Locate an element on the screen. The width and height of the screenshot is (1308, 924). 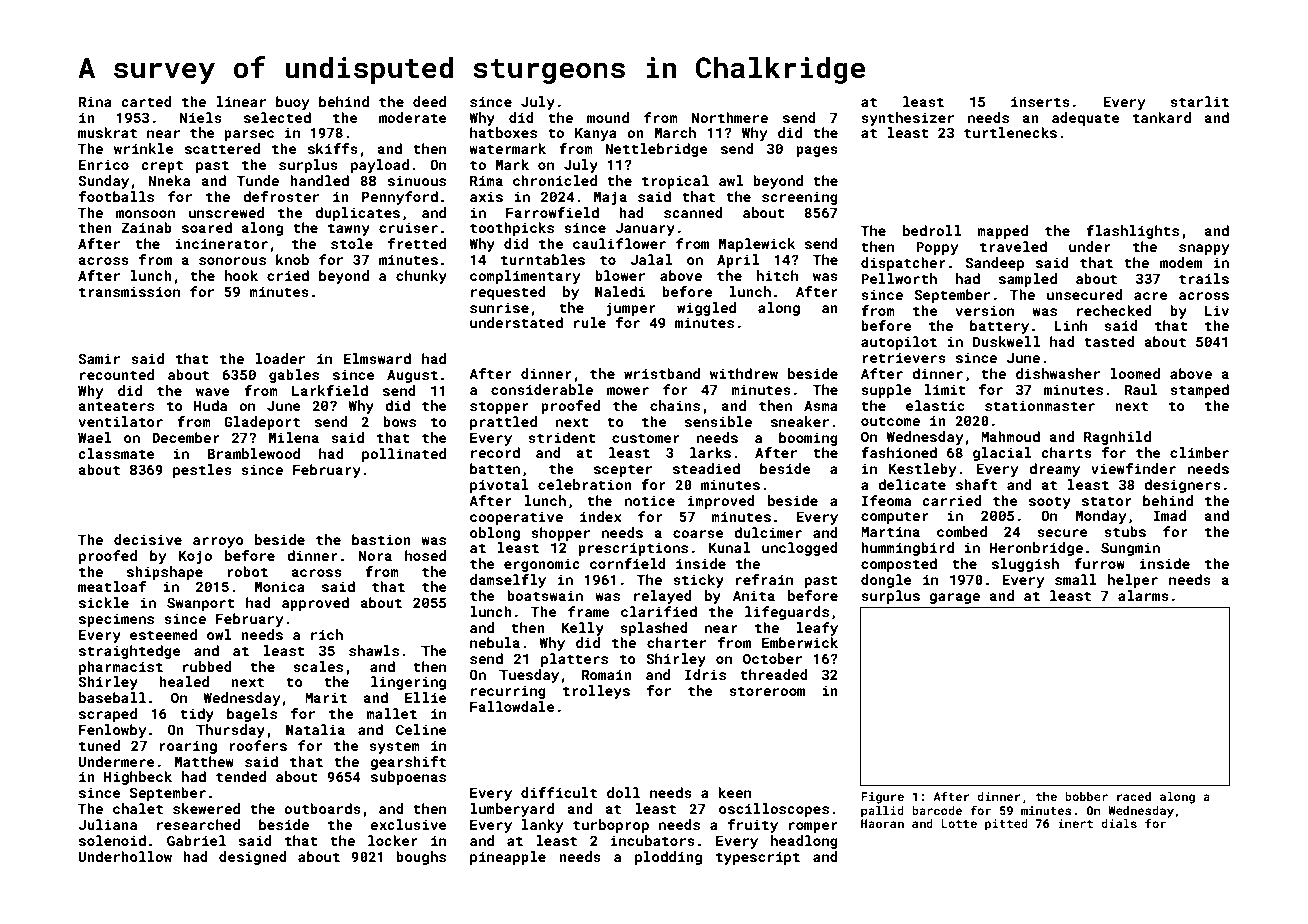
steadied is located at coordinates (706, 468).
